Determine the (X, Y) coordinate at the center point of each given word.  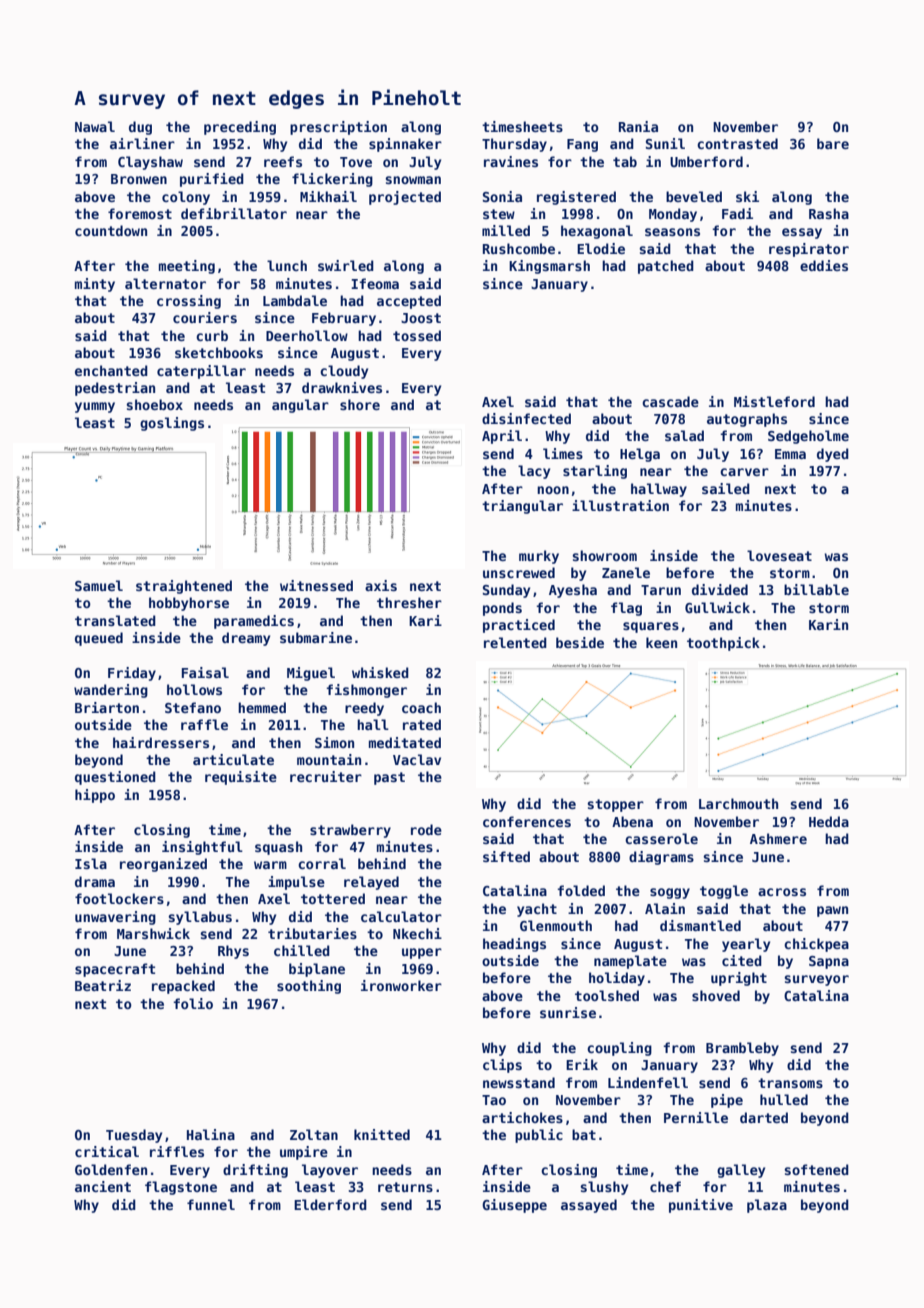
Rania (638, 126)
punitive (701, 1206)
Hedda (829, 821)
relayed (371, 883)
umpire (304, 1153)
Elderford (330, 1204)
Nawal (95, 126)
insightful (202, 848)
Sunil (665, 143)
